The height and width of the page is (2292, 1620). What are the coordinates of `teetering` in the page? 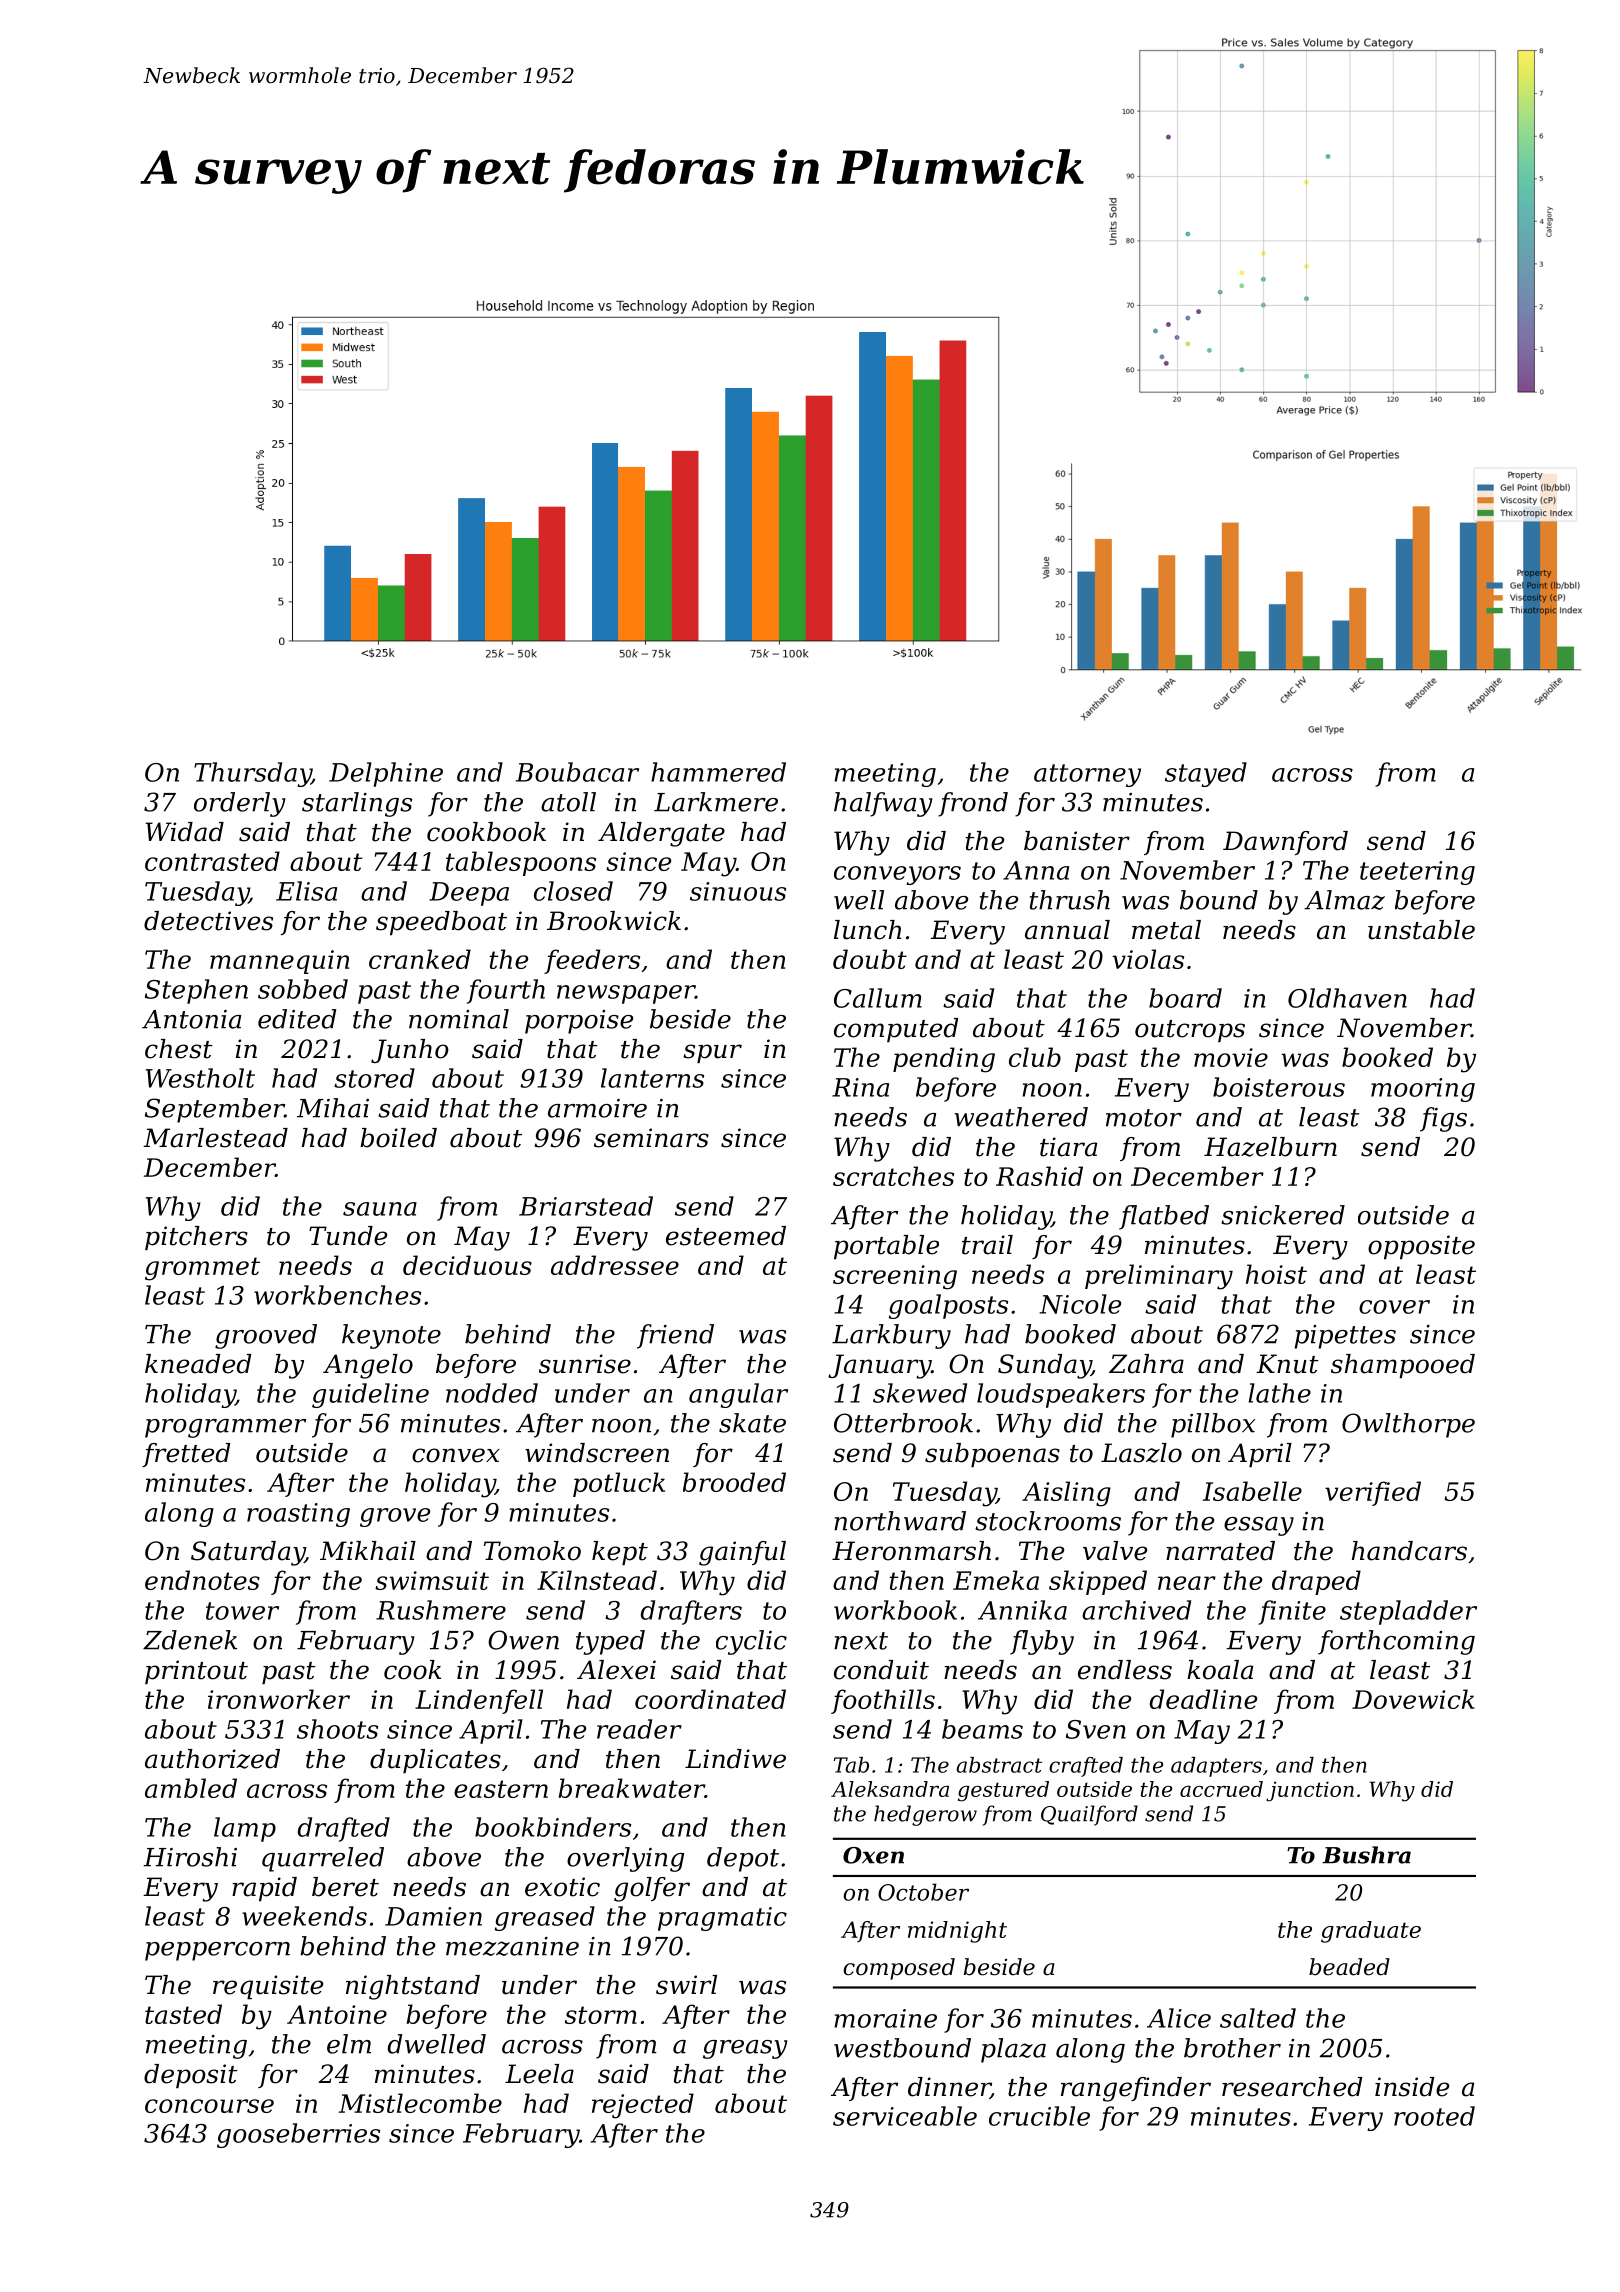 It's located at (1417, 873).
